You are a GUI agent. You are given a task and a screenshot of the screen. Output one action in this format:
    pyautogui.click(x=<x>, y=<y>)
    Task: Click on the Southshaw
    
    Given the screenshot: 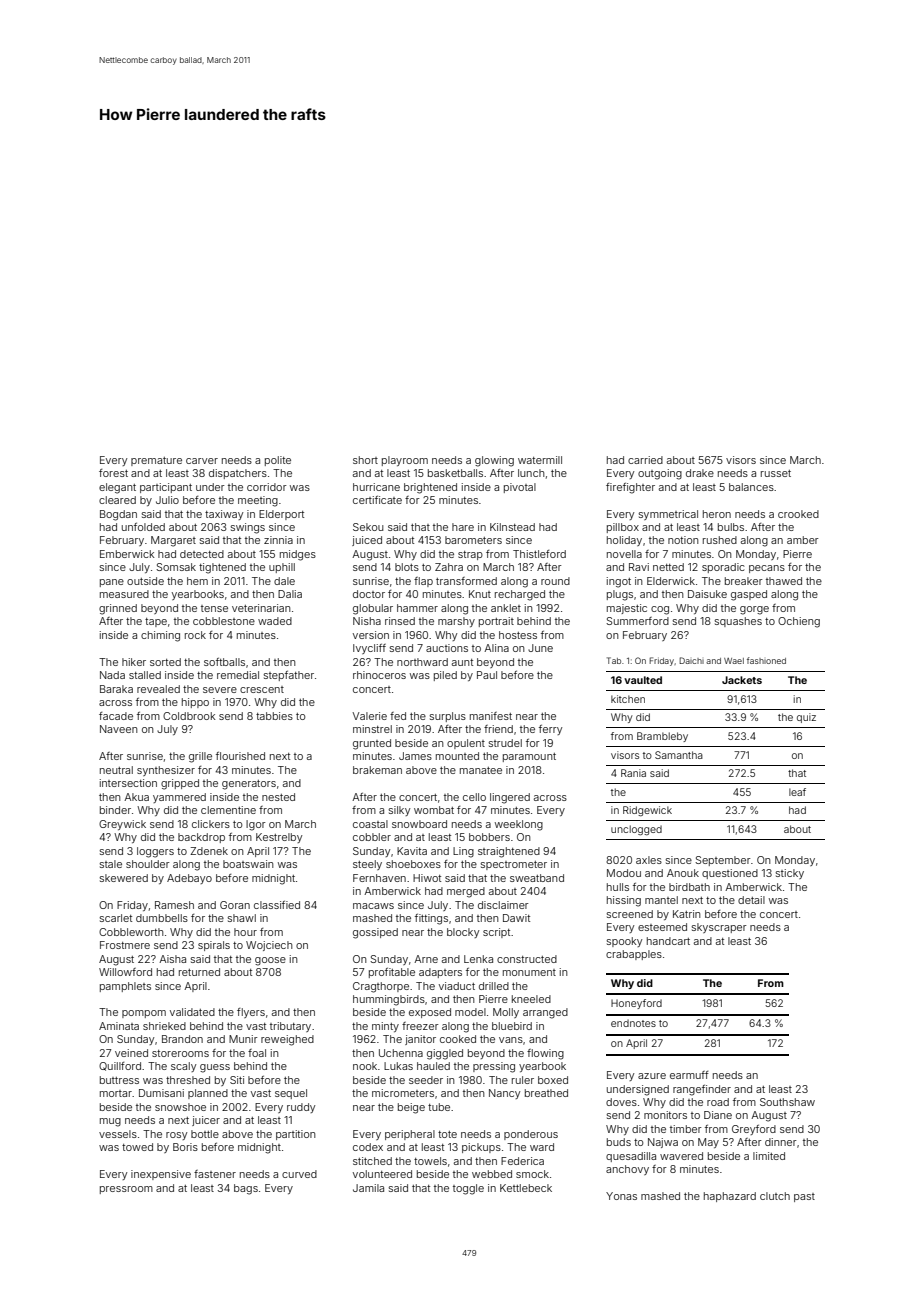 What is the action you would take?
    pyautogui.click(x=787, y=1102)
